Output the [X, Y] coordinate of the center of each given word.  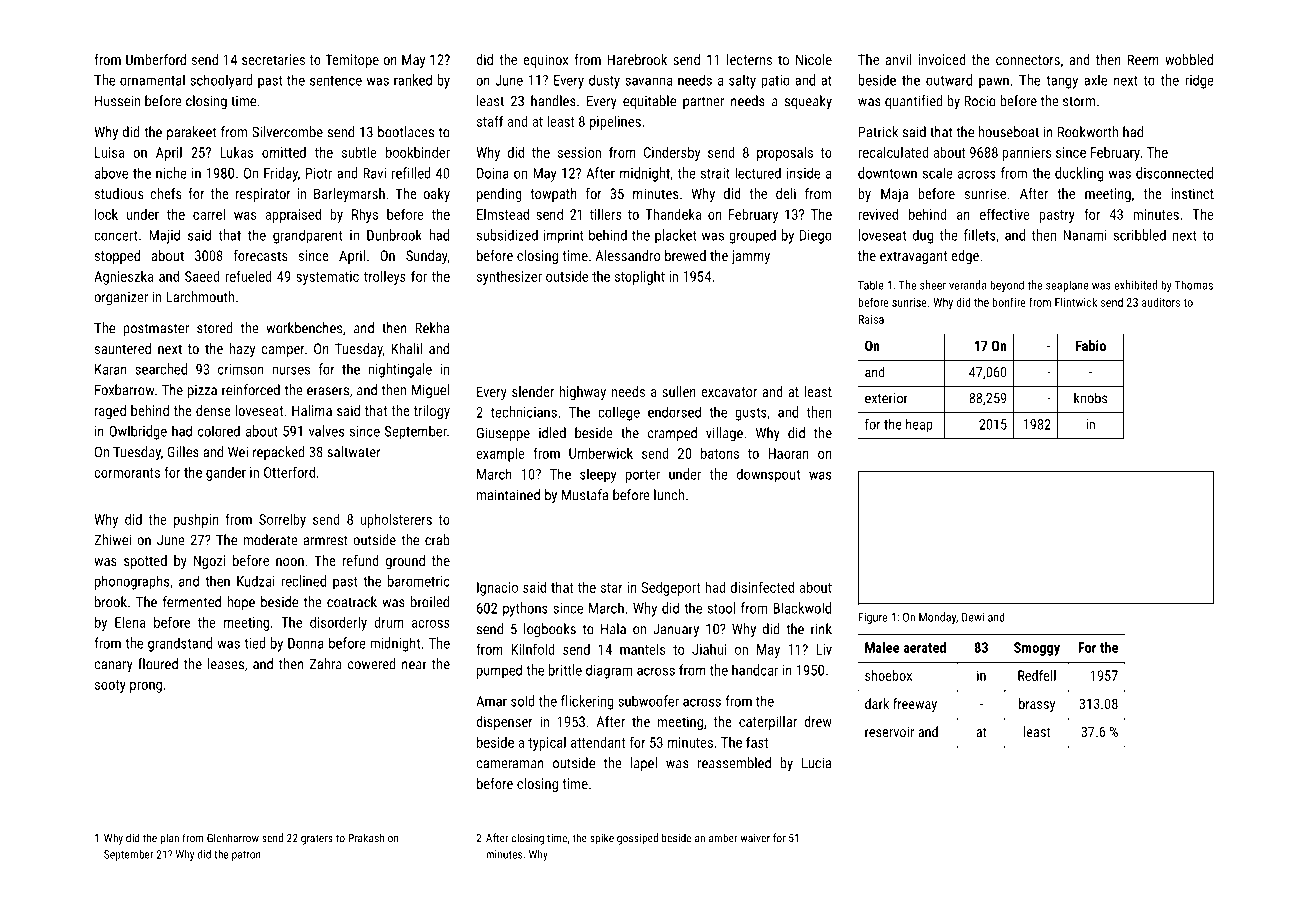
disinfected [762, 587]
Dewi [973, 617]
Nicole [814, 59]
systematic [327, 278]
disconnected [1174, 173]
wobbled [1189, 59]
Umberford [156, 59]
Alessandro [627, 255]
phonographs [132, 582]
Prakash [366, 838]
